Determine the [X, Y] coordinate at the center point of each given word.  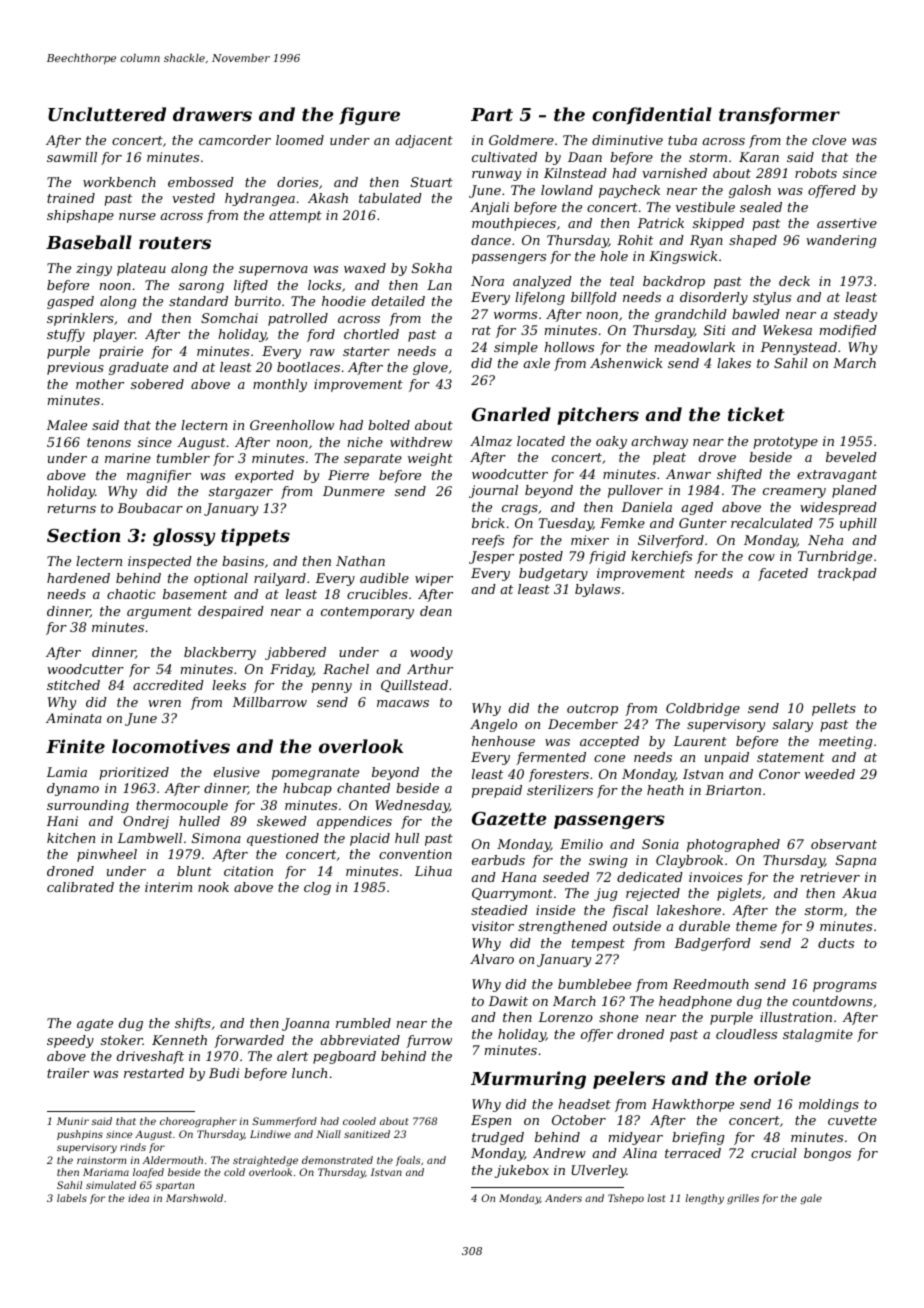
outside [637, 926]
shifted [739, 475]
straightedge [265, 1161]
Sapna [856, 861]
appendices [354, 822]
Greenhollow [292, 425]
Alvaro [492, 959]
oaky [611, 442]
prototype [785, 443]
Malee [66, 425]
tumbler [183, 458]
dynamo [73, 789]
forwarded [249, 1041]
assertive [847, 223]
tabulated [390, 198]
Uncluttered [107, 114]
